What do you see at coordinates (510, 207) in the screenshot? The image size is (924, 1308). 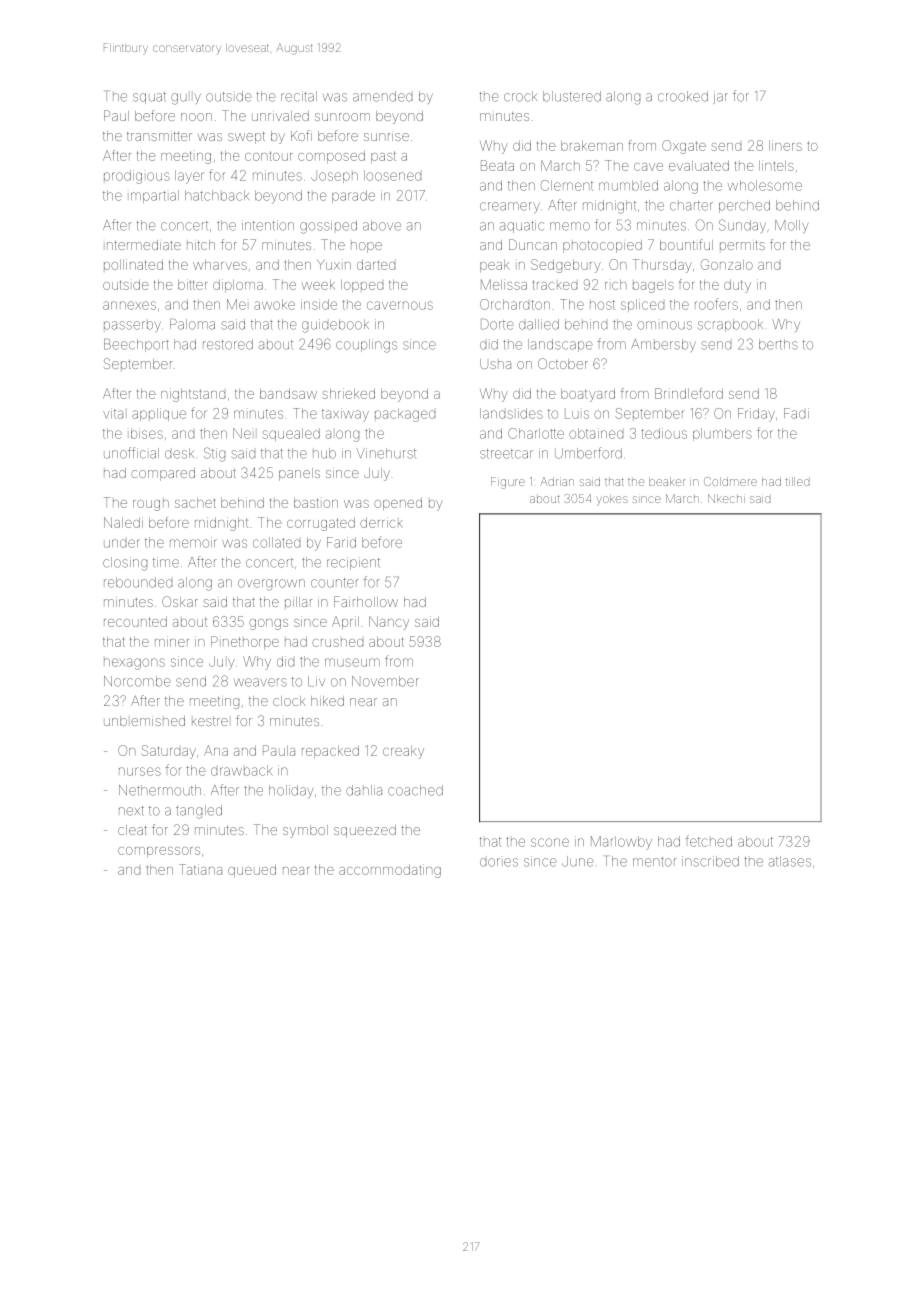 I see `creamery` at bounding box center [510, 207].
